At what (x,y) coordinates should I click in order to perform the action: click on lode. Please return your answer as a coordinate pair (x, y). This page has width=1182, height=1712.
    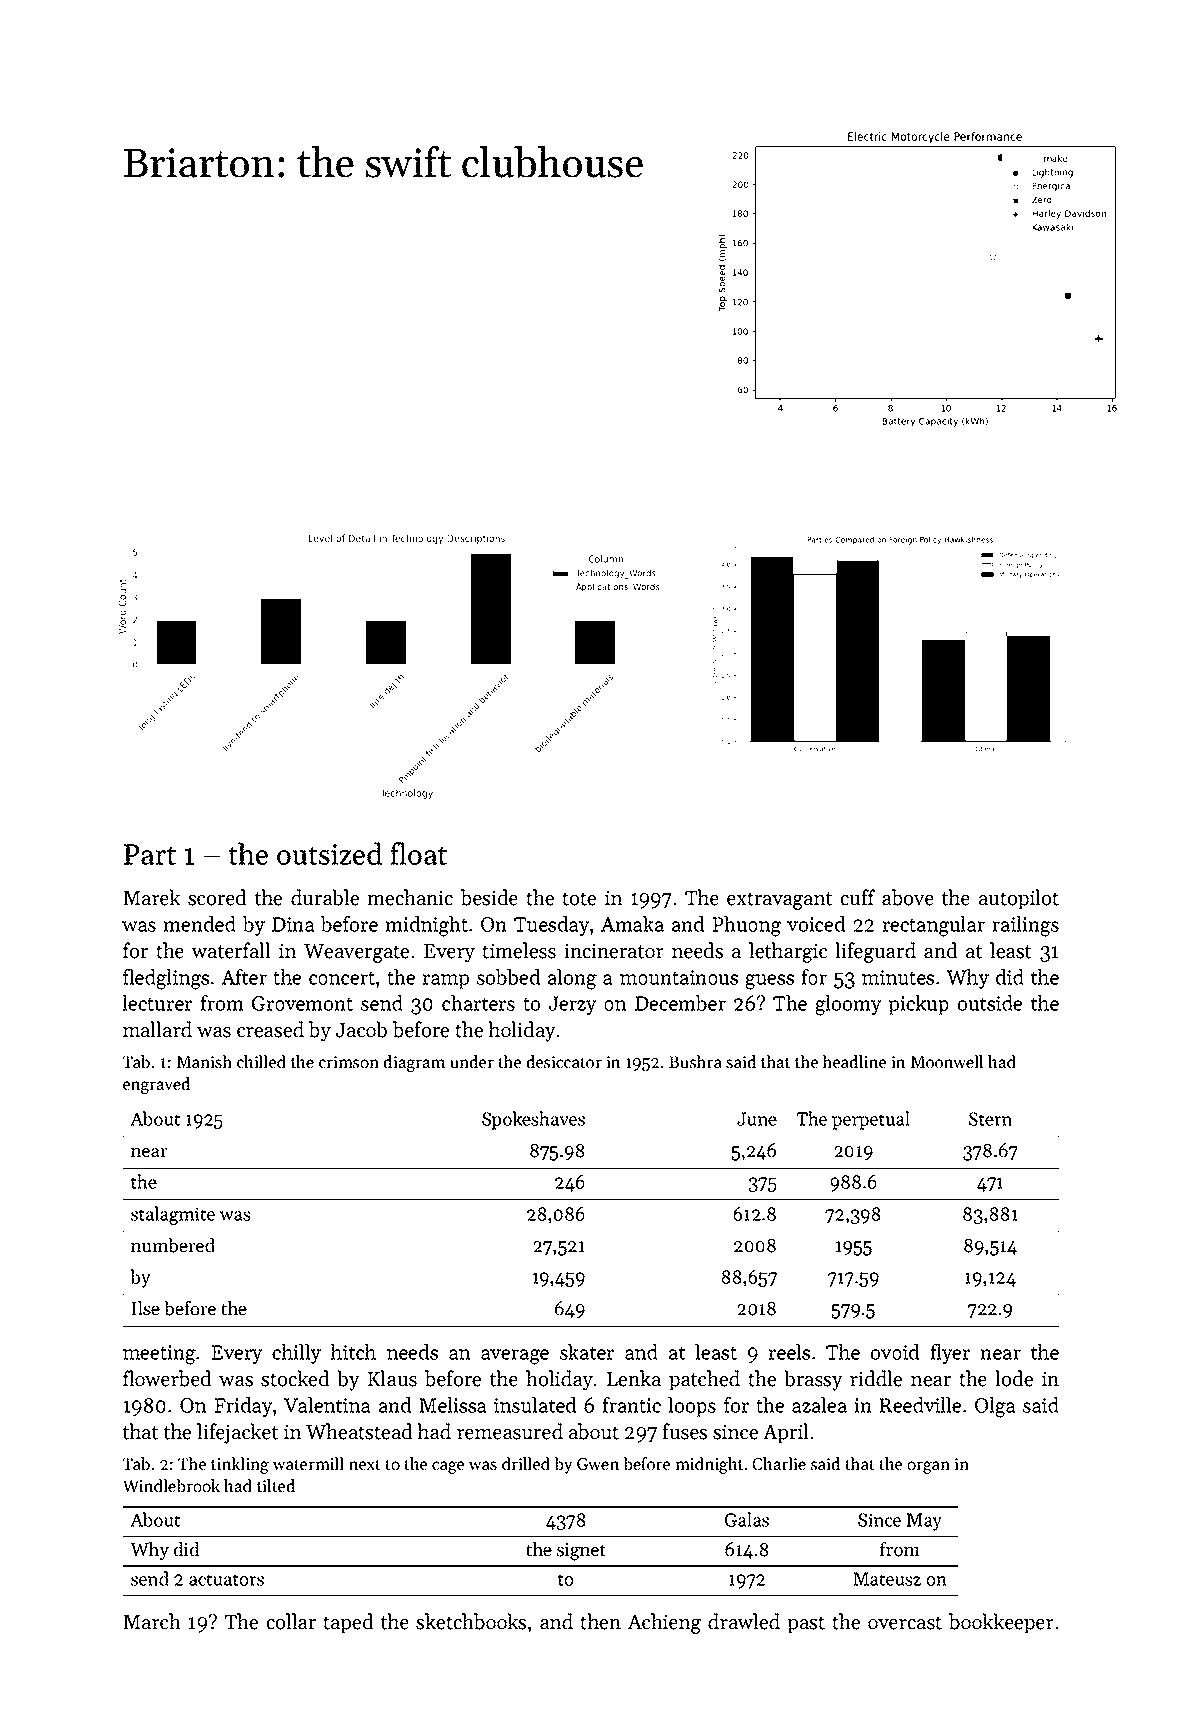
    Looking at the image, I should click on (1014, 1378).
